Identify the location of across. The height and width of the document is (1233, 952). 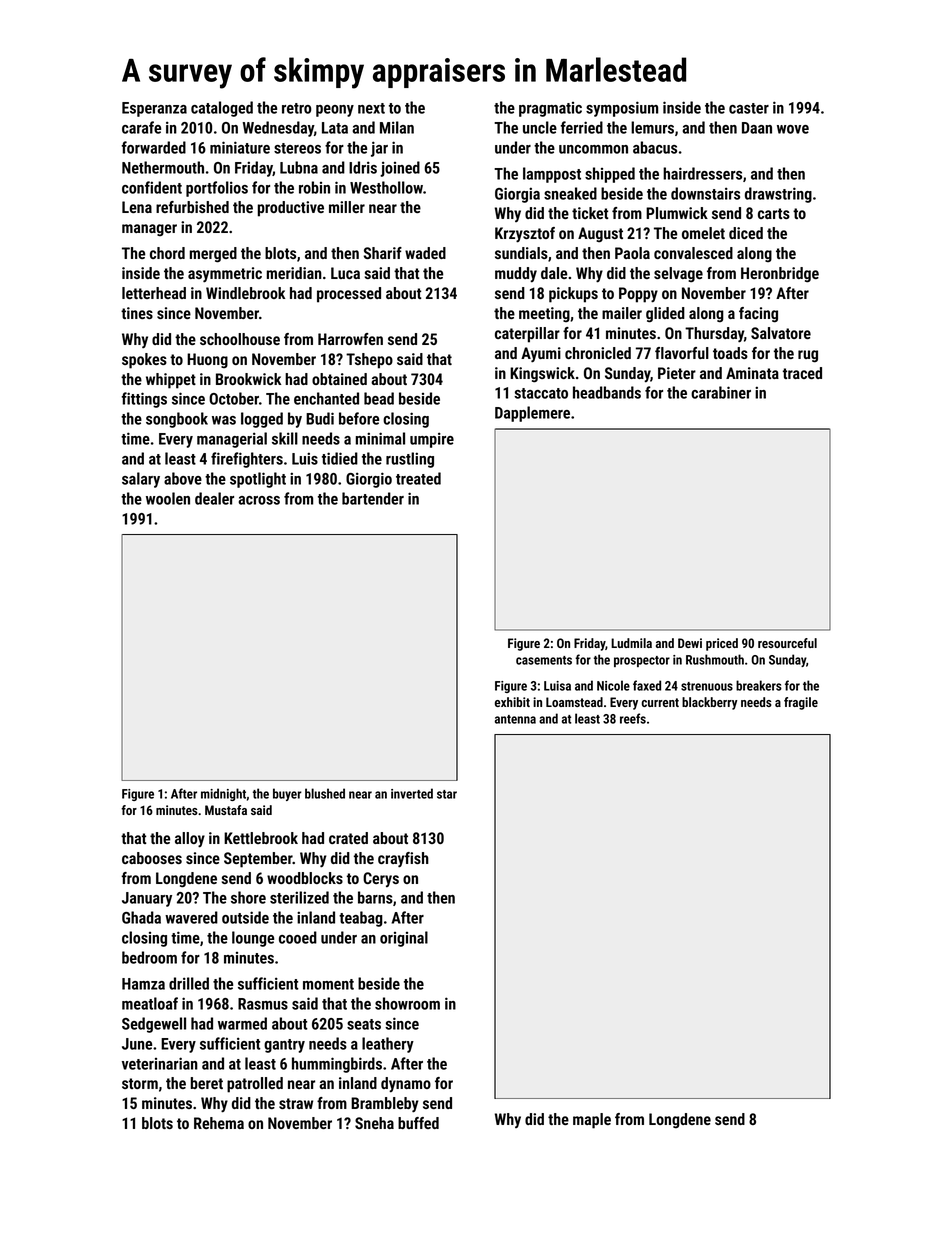
(259, 500).
